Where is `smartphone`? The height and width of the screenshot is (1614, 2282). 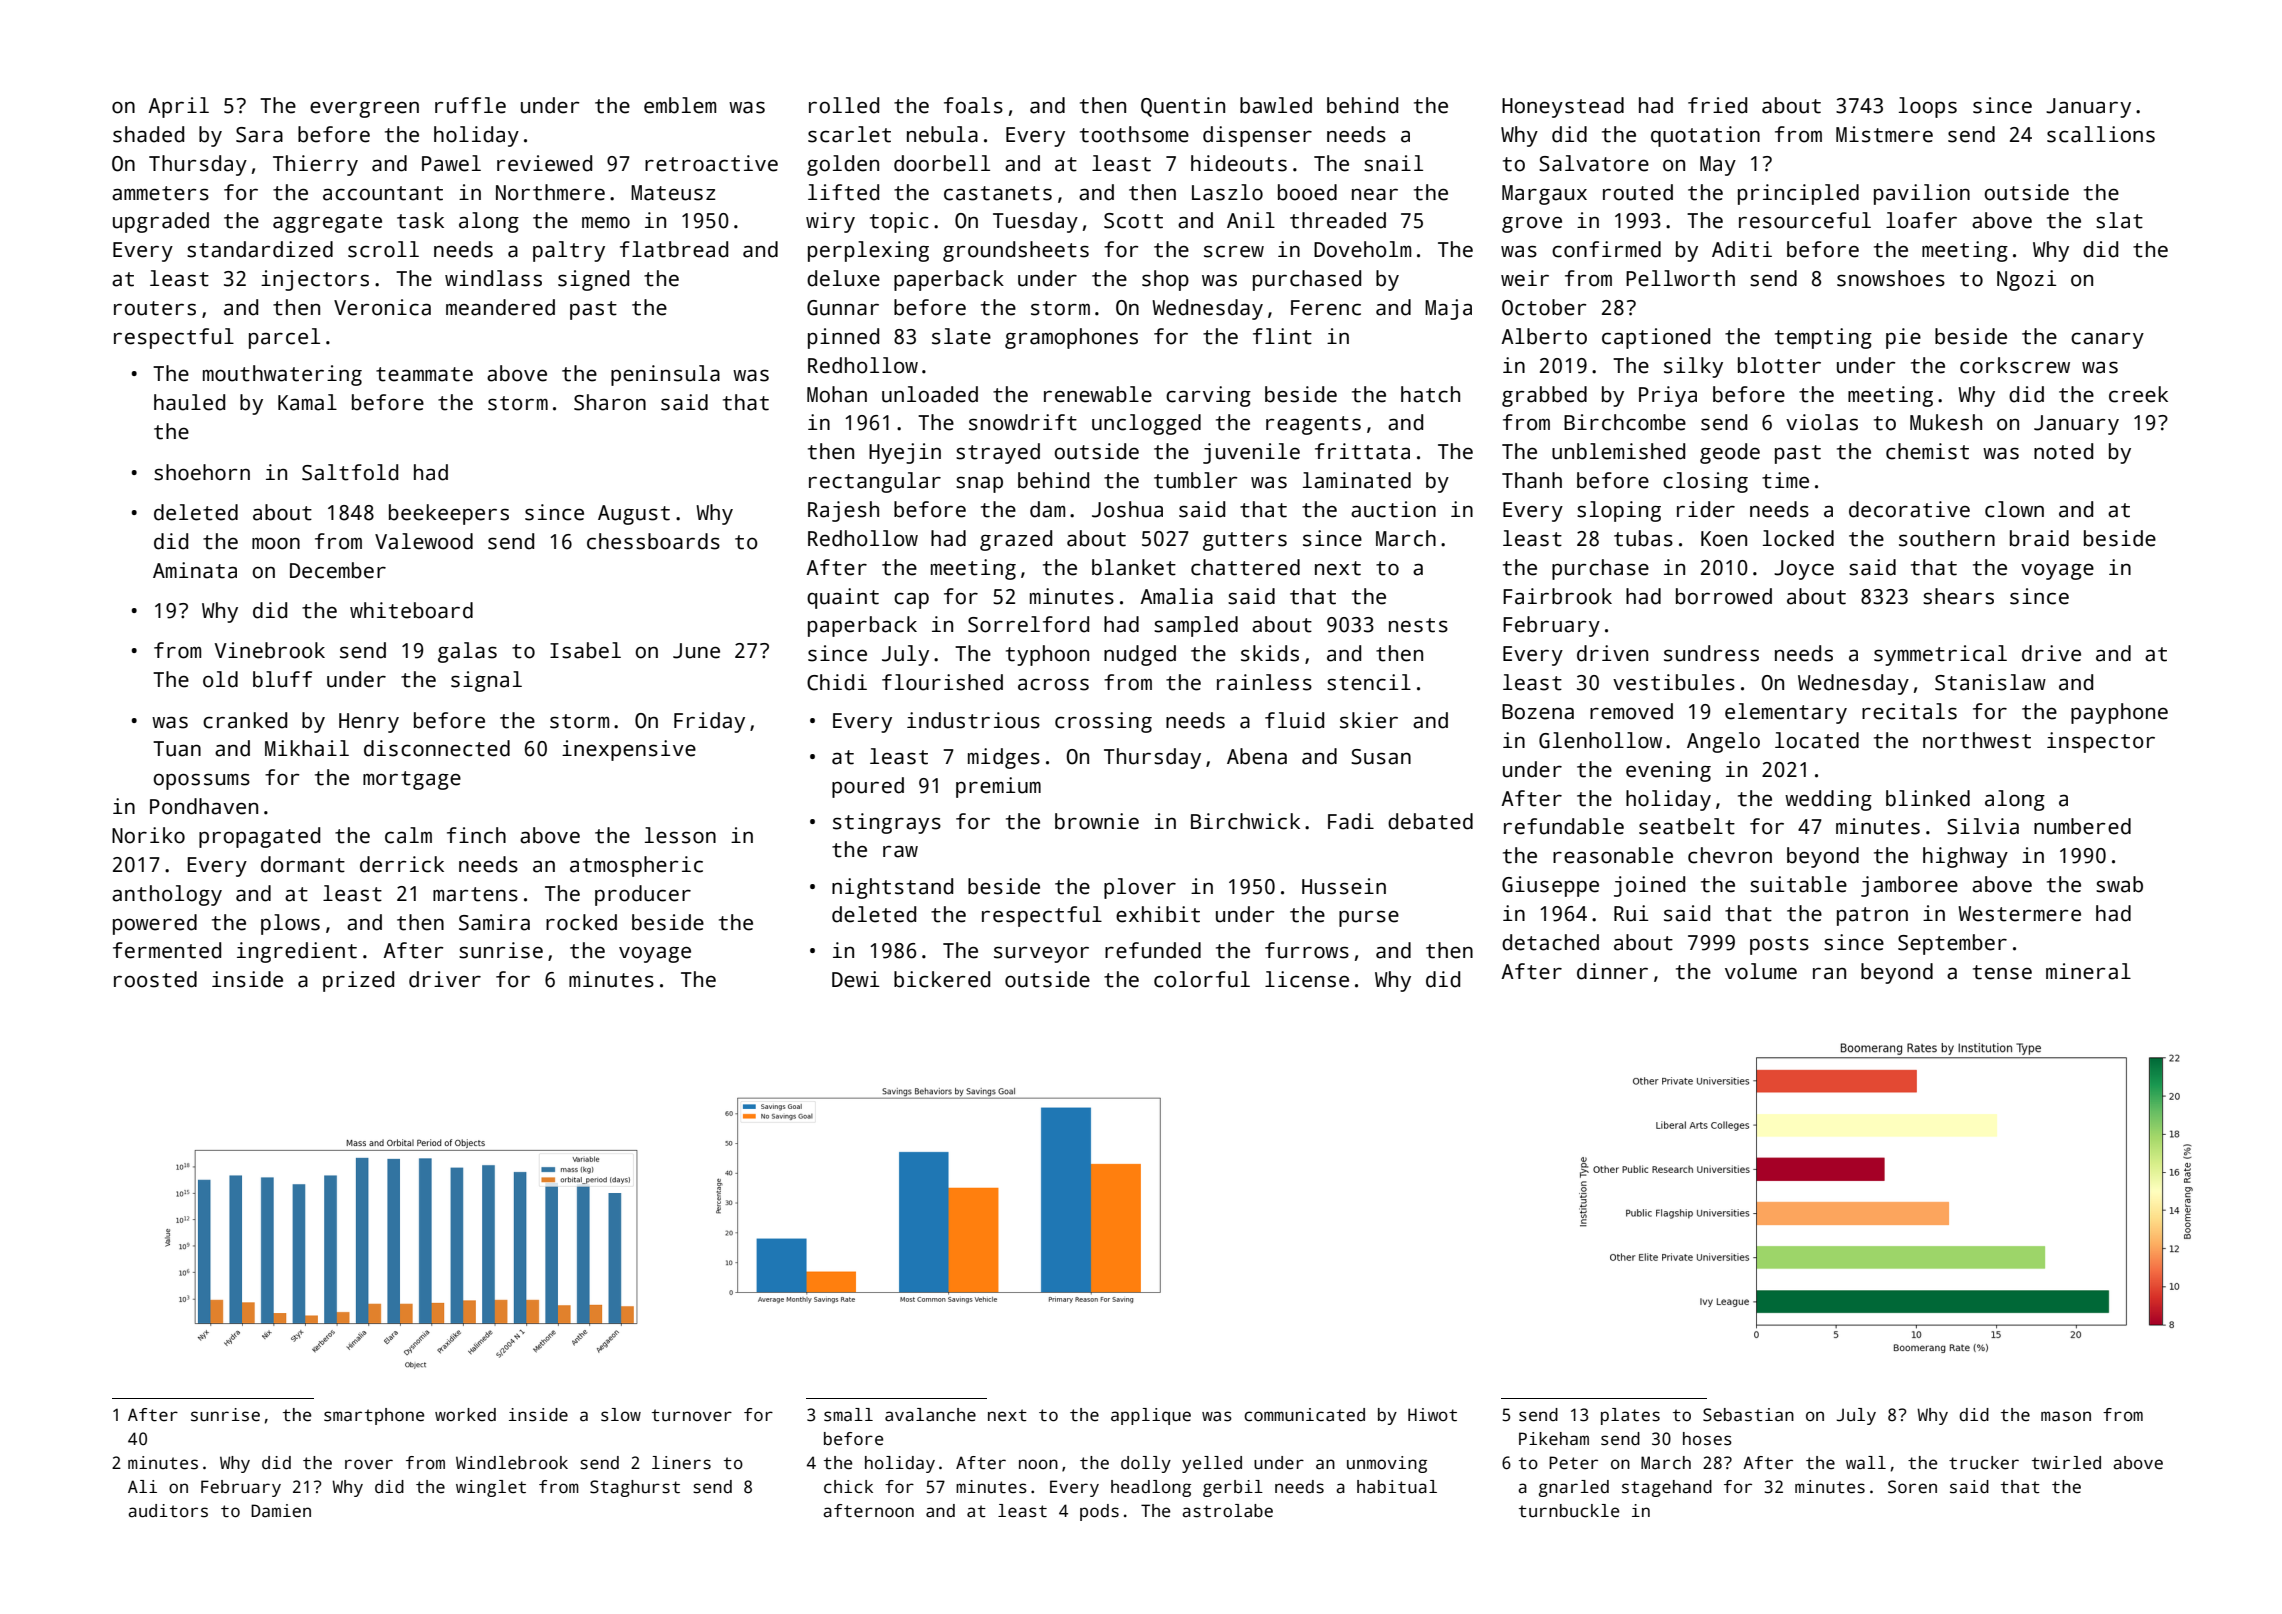
smartphone is located at coordinates (374, 1416).
